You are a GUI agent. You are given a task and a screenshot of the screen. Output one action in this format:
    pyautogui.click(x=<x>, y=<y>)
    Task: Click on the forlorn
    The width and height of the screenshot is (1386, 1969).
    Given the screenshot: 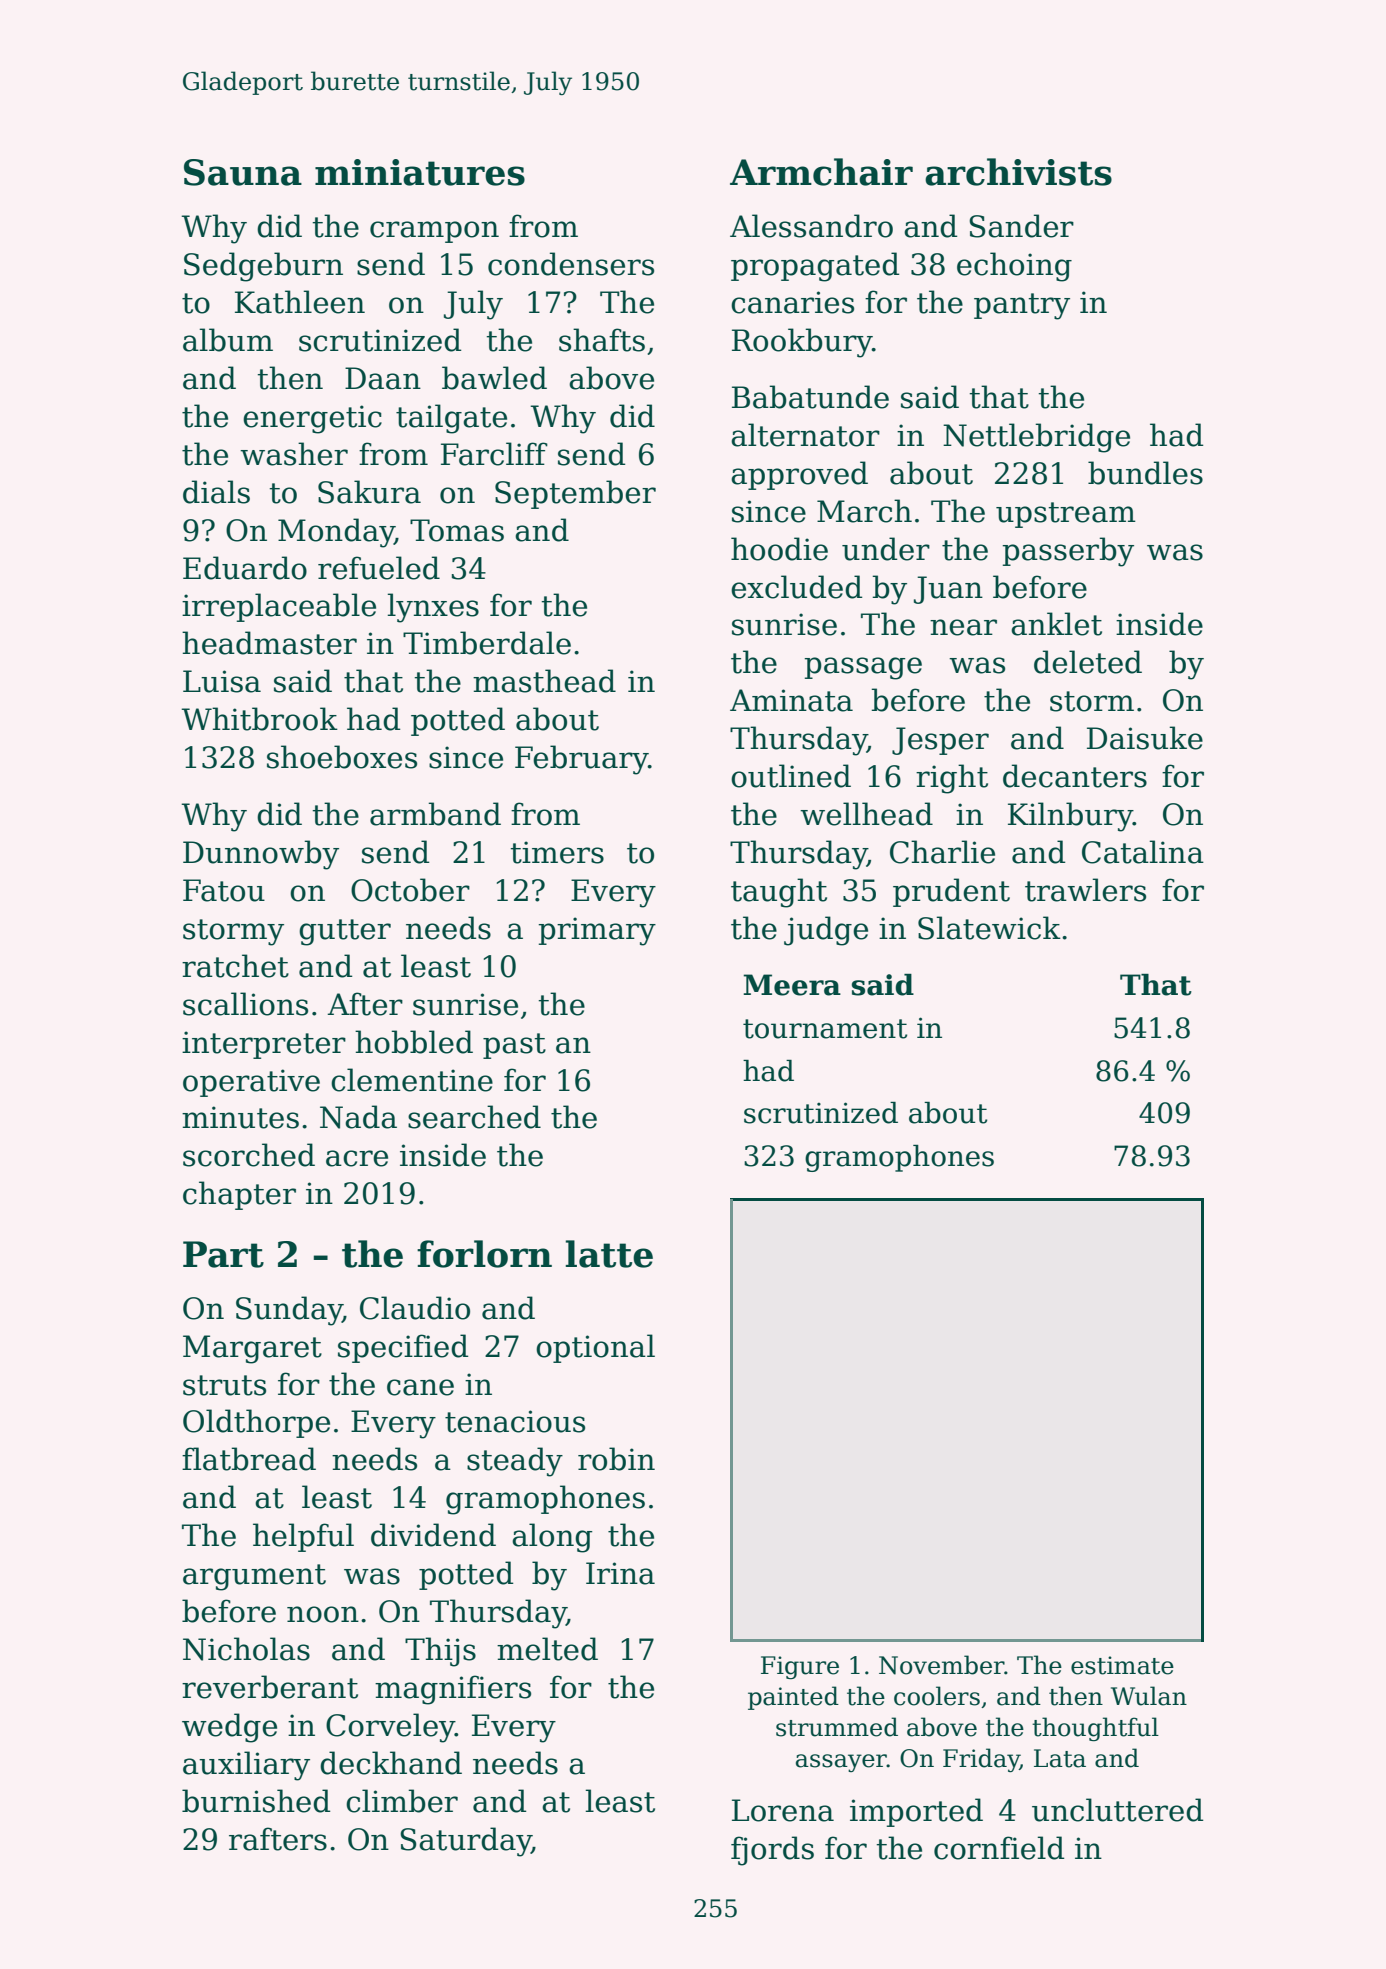 What is the action you would take?
    pyautogui.click(x=484, y=1254)
